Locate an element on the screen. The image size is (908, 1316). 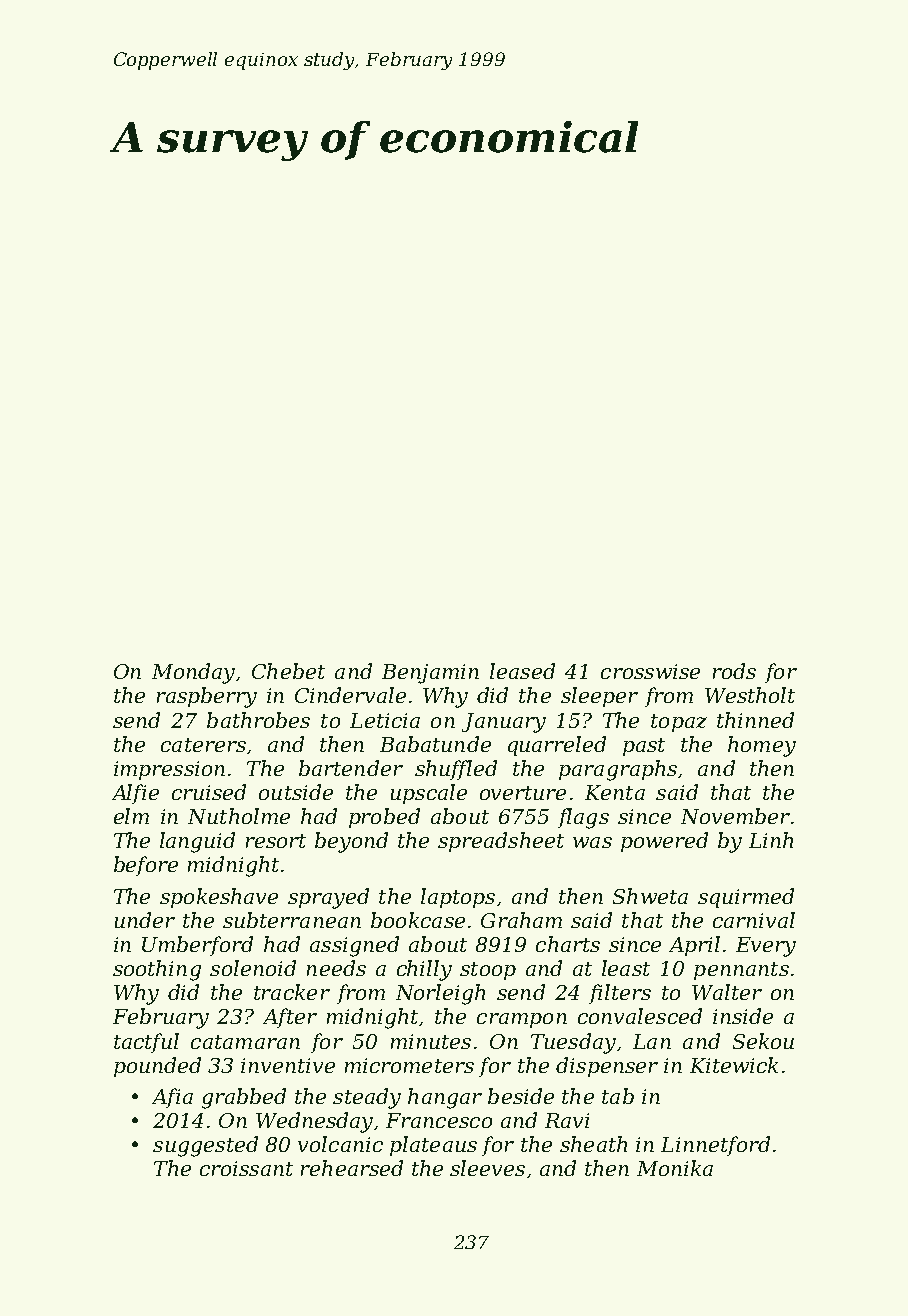
caterers is located at coordinates (203, 745).
